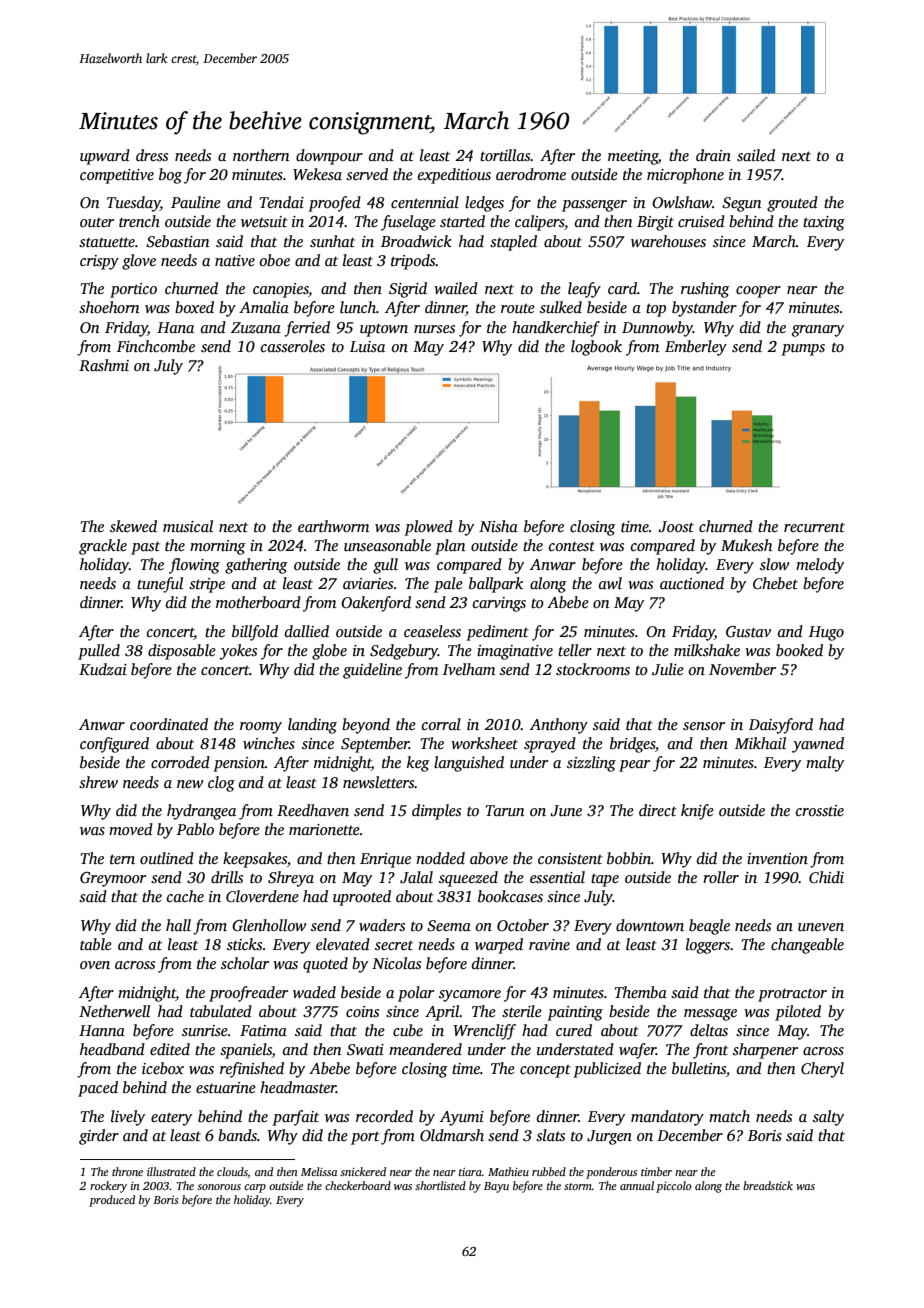  What do you see at coordinates (329, 157) in the screenshot?
I see `downpour` at bounding box center [329, 157].
